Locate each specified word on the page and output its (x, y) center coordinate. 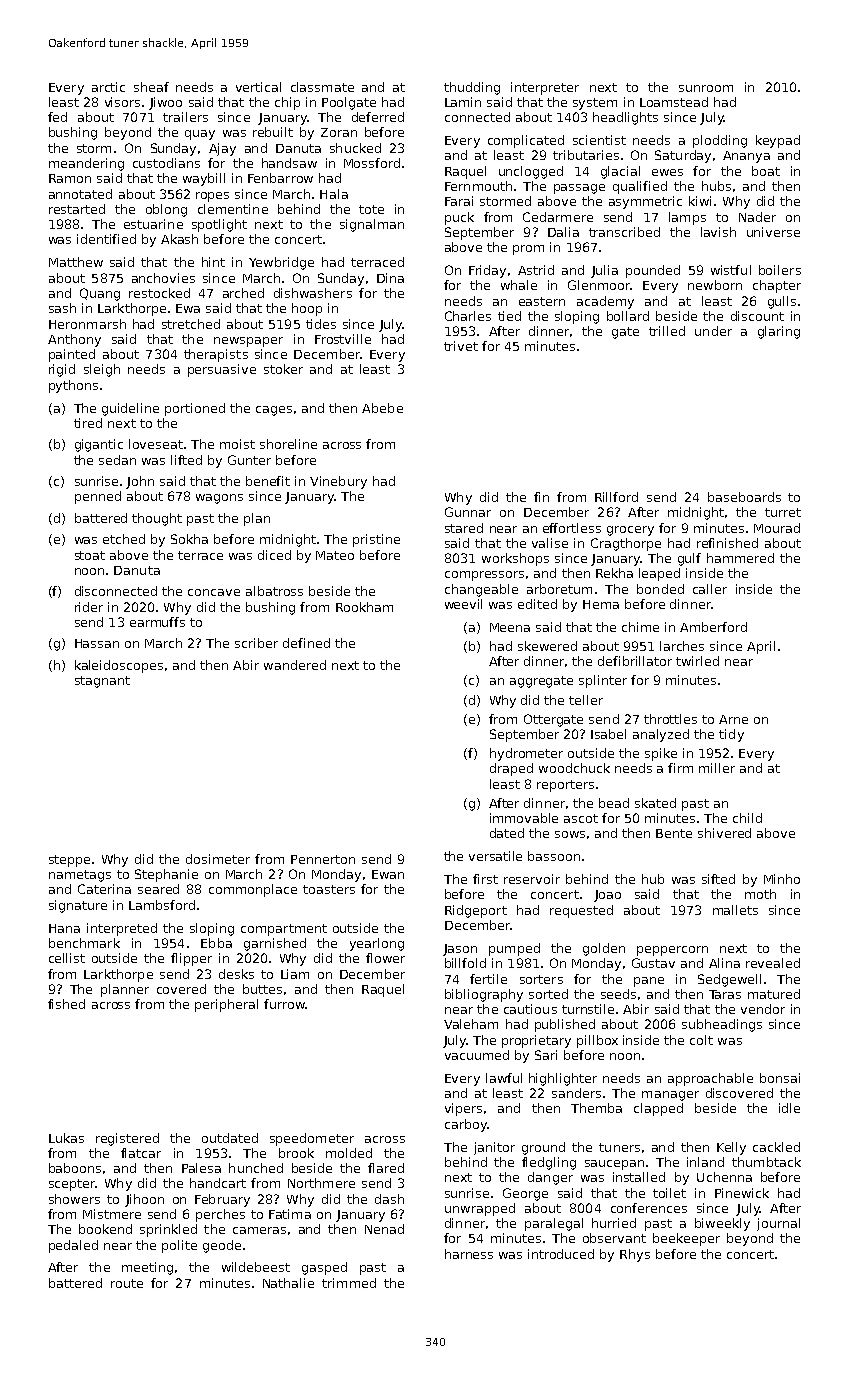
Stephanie (166, 875)
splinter (603, 681)
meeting (147, 1268)
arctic (108, 87)
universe (773, 232)
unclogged (531, 172)
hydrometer (526, 754)
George (525, 1194)
